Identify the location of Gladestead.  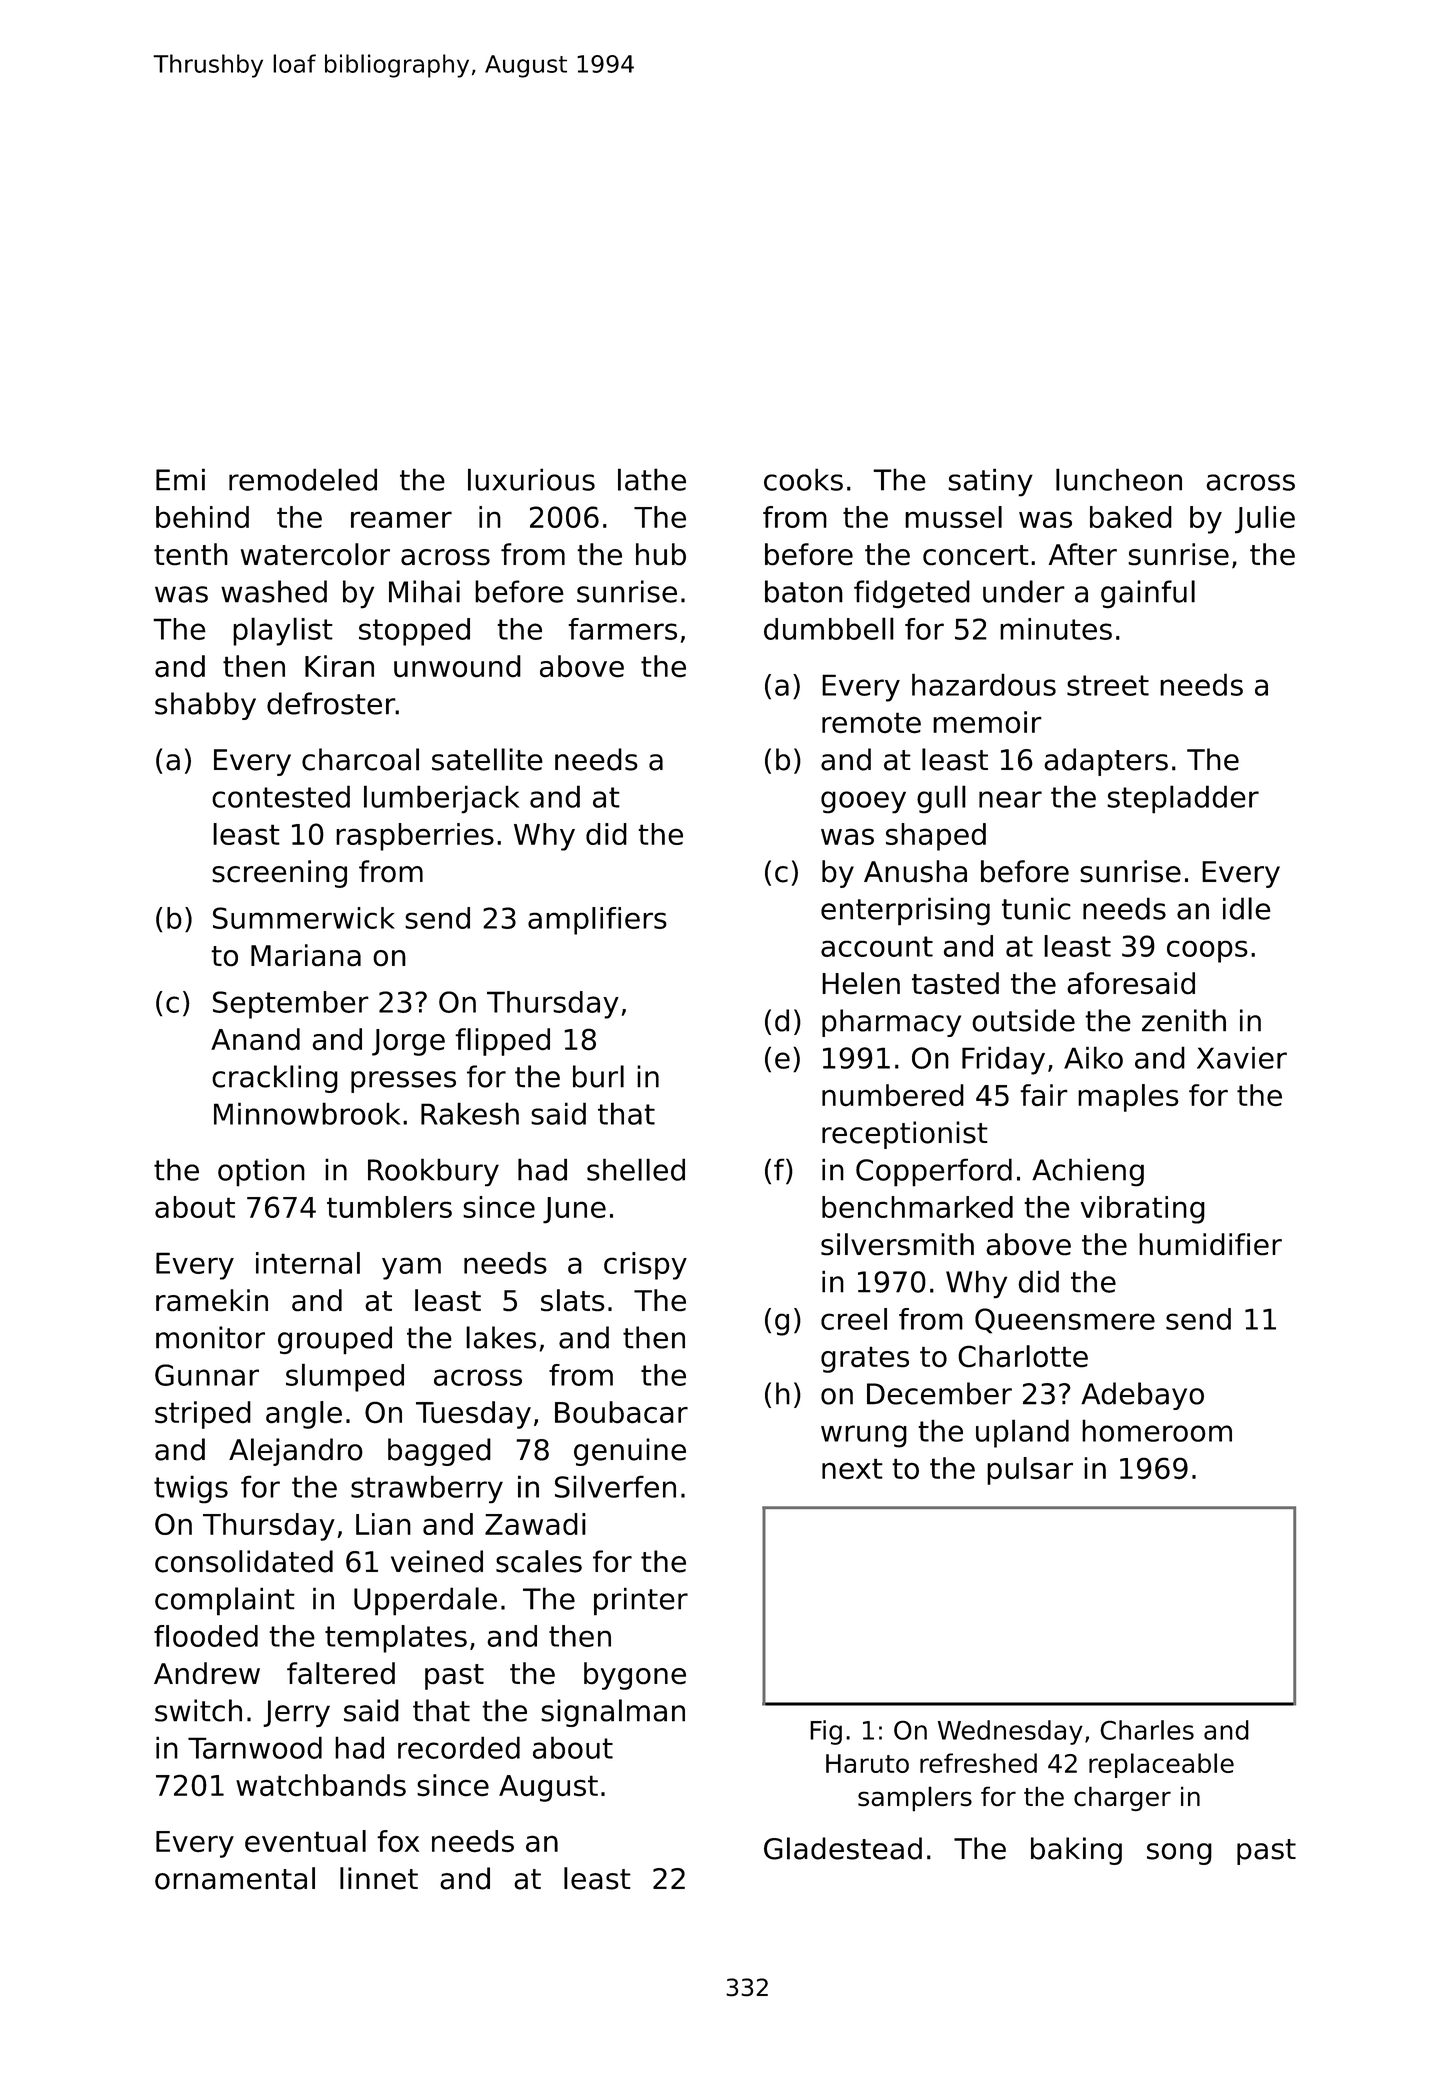
(843, 1848).
